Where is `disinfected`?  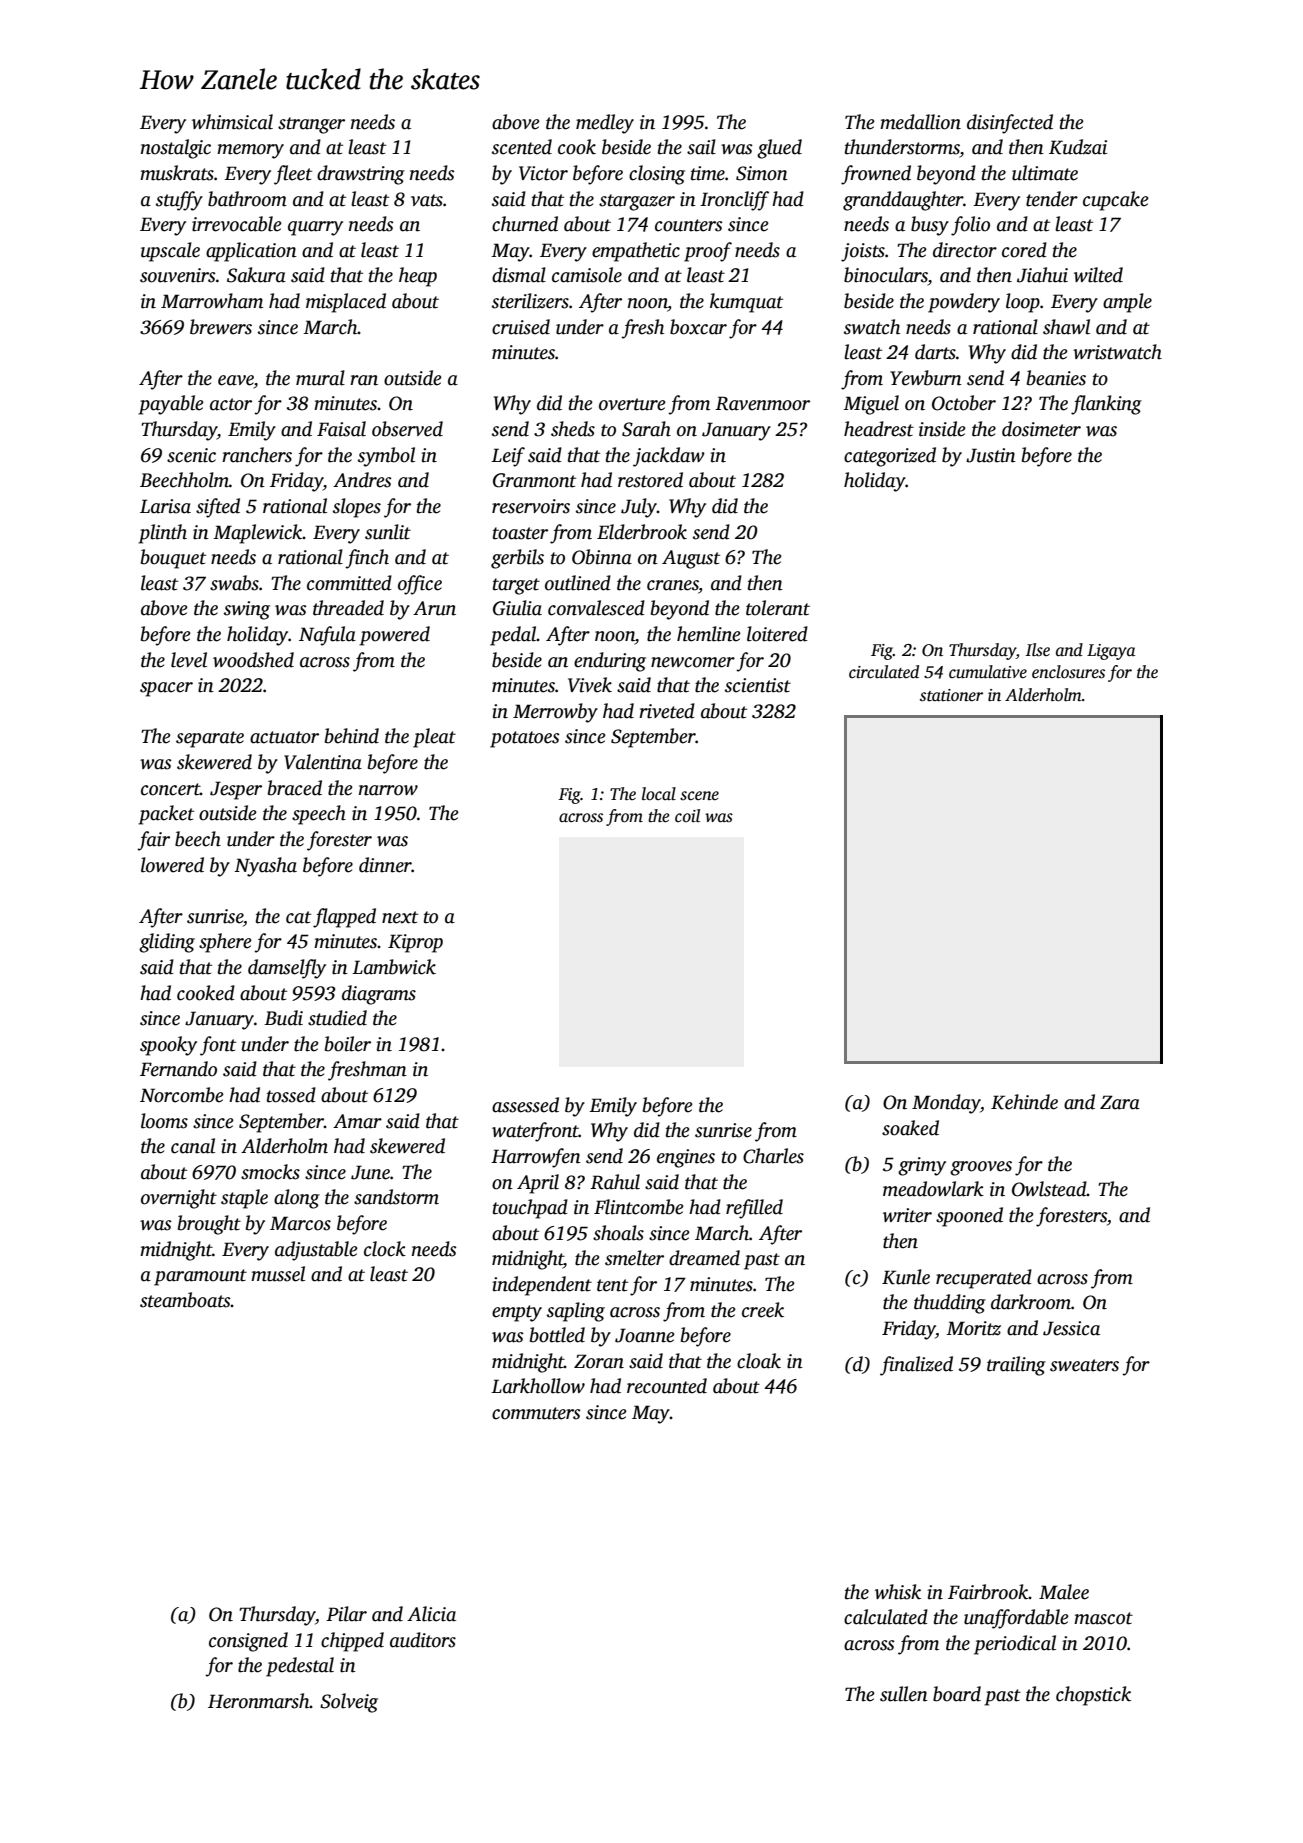 disinfected is located at coordinates (1010, 124).
